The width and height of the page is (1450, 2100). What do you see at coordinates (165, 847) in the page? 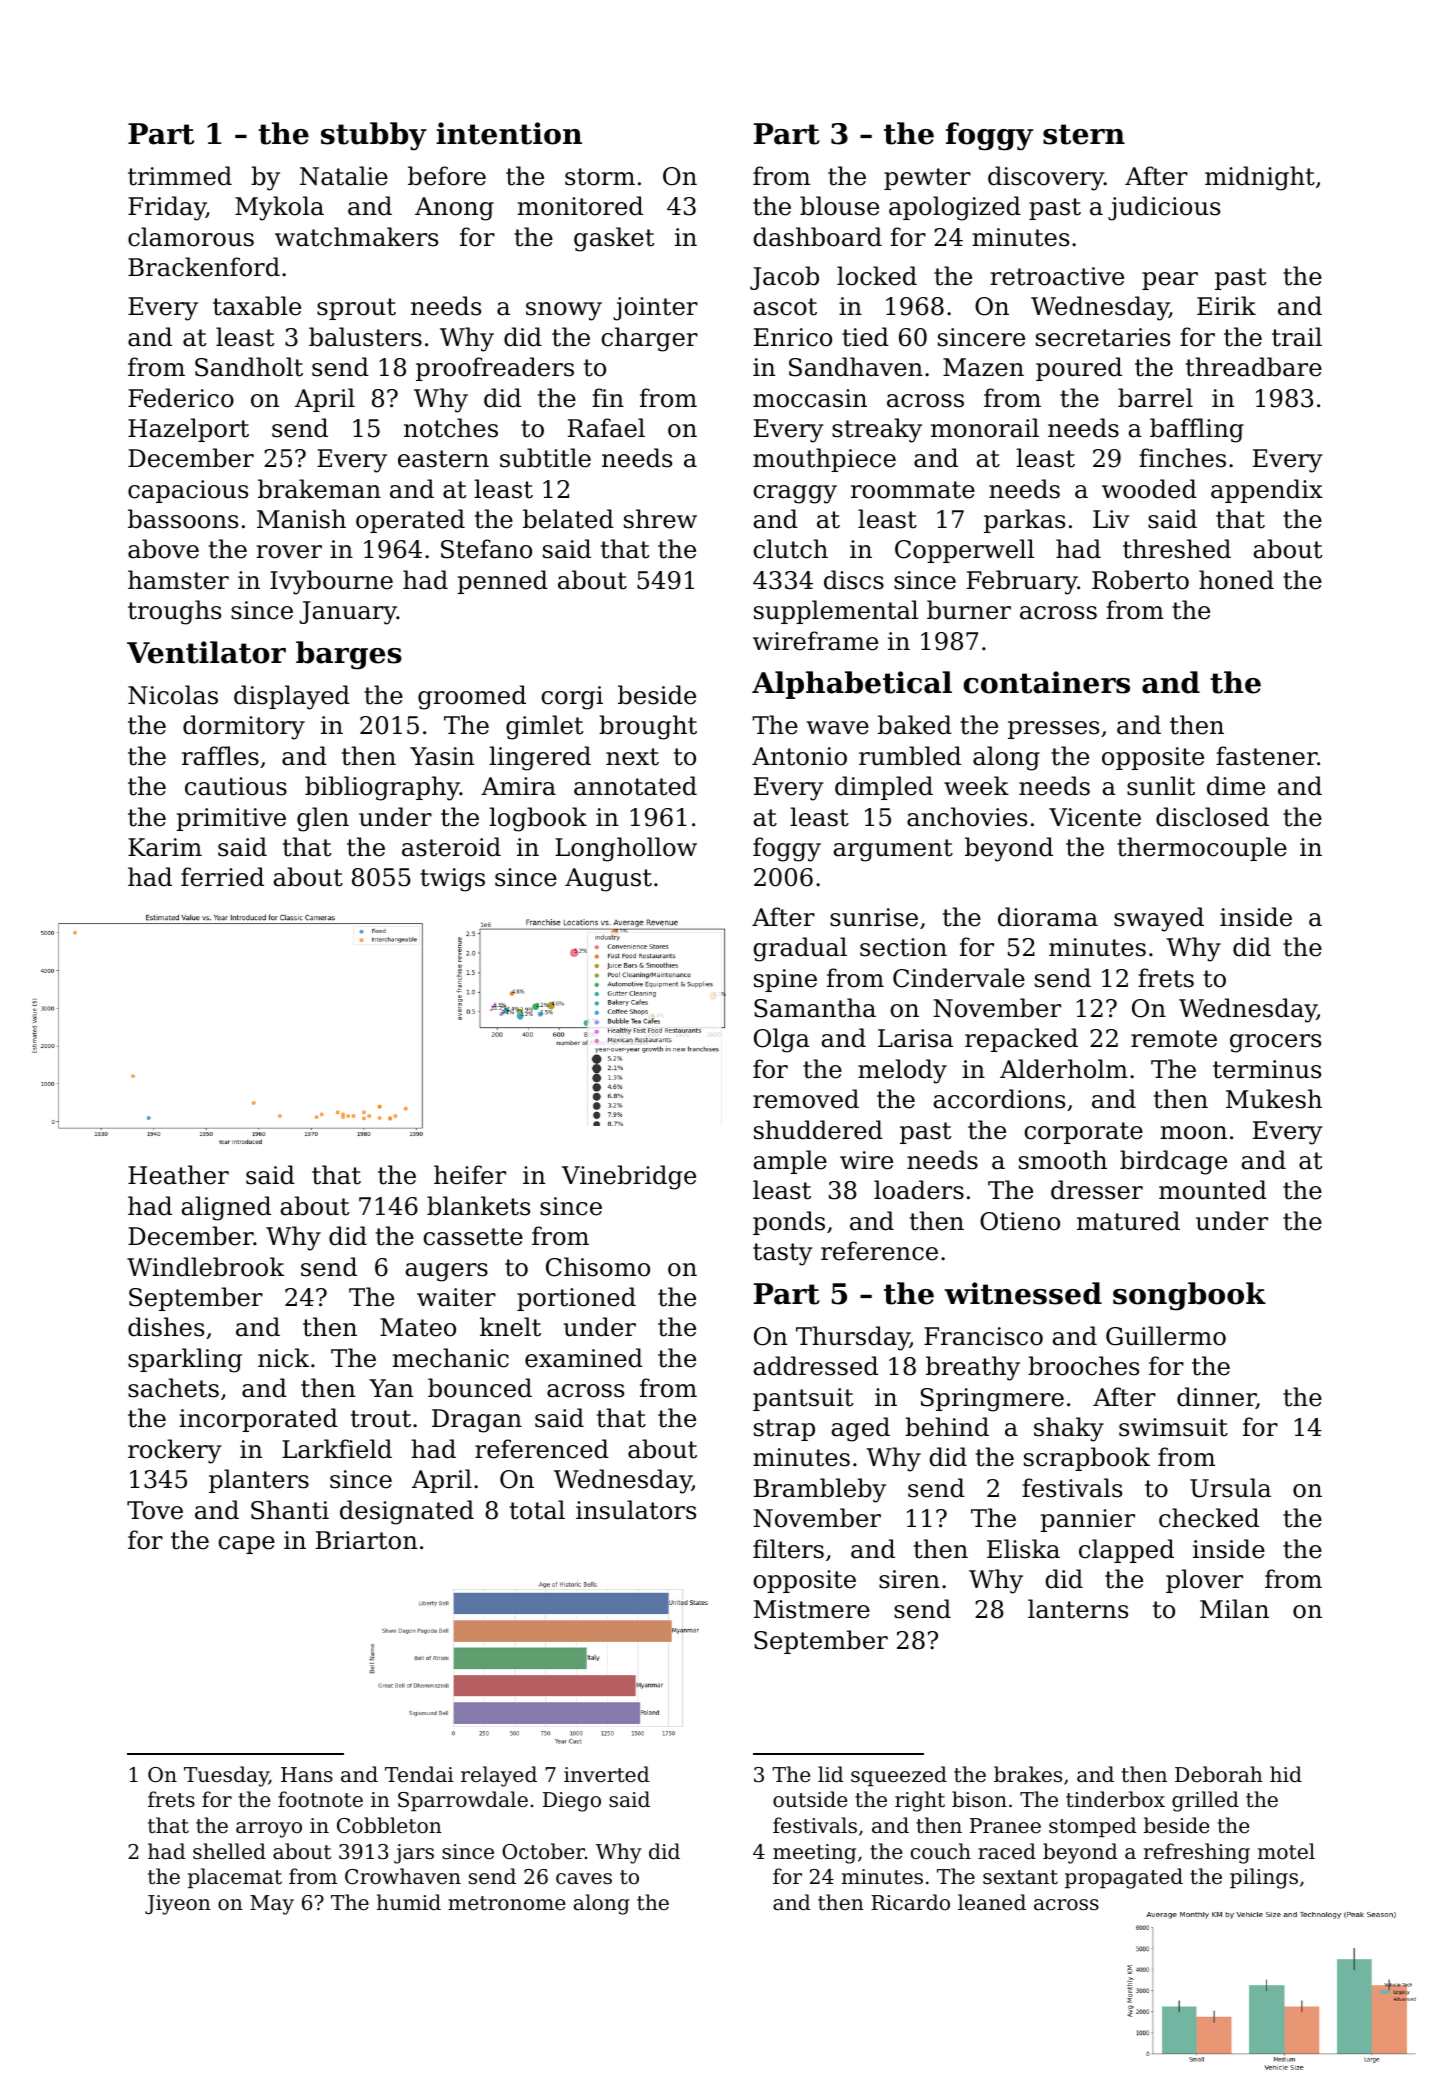
I see `Karim` at bounding box center [165, 847].
